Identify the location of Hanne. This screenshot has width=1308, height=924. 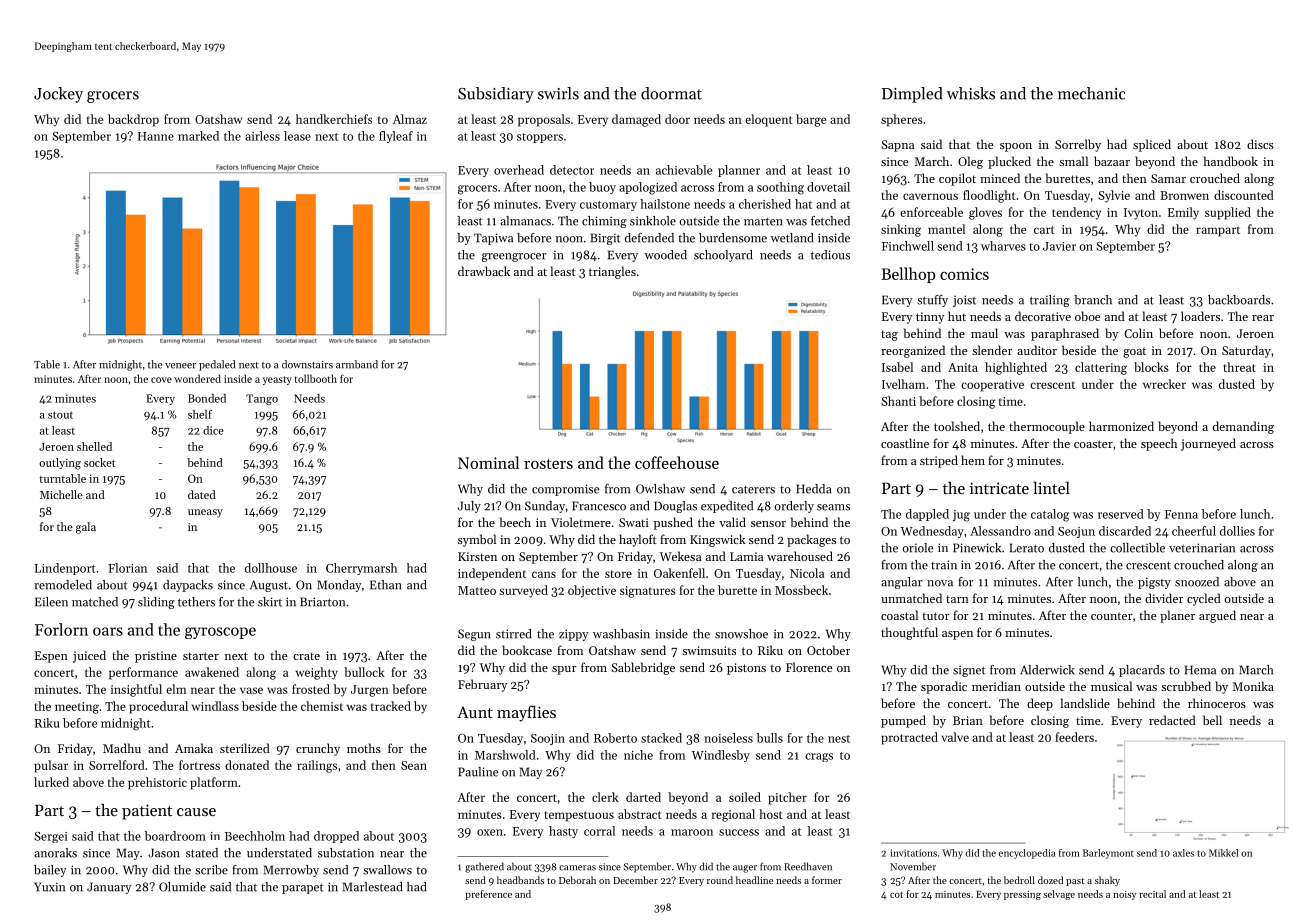
(156, 136).
